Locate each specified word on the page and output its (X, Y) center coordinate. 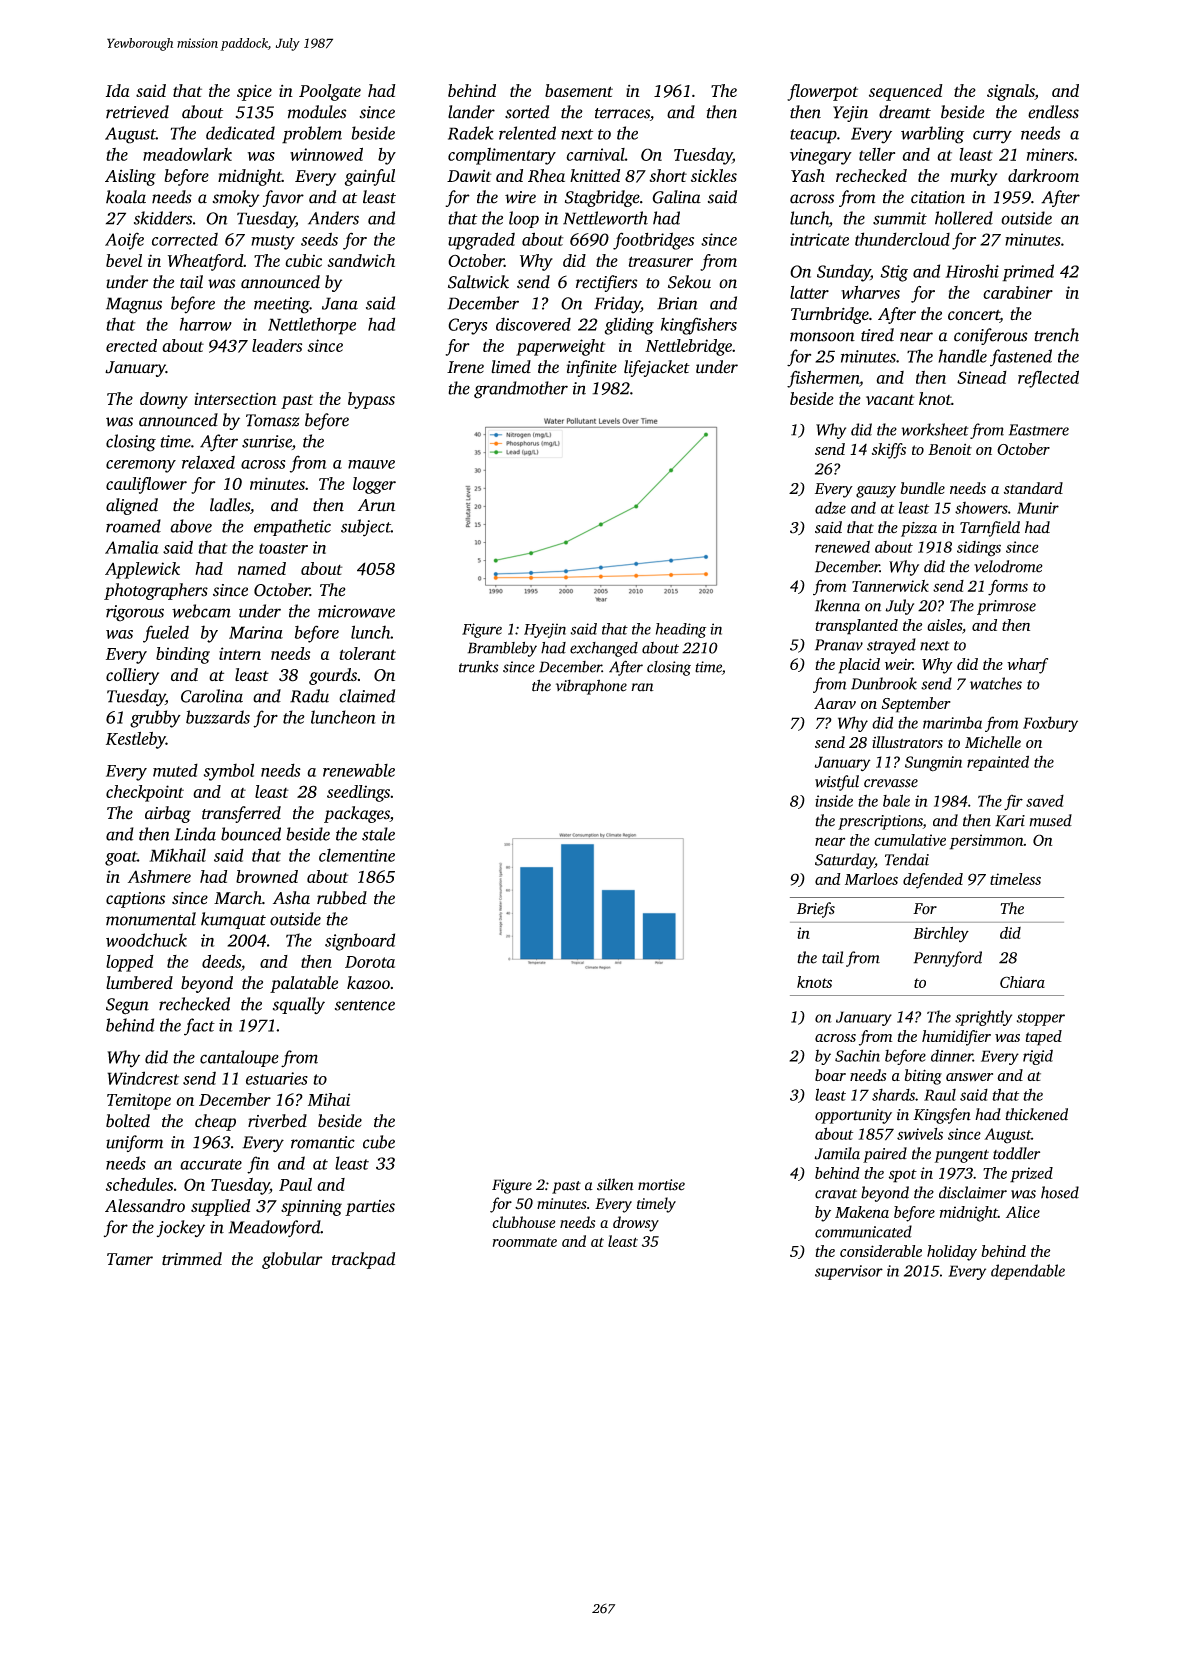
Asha (291, 898)
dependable (1028, 1272)
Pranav (839, 645)
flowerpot (822, 92)
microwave (356, 611)
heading (681, 630)
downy (164, 400)
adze (830, 508)
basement (579, 90)
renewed (842, 546)
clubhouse (523, 1222)
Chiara (1022, 982)
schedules (139, 1184)
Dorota (370, 962)
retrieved (137, 112)
